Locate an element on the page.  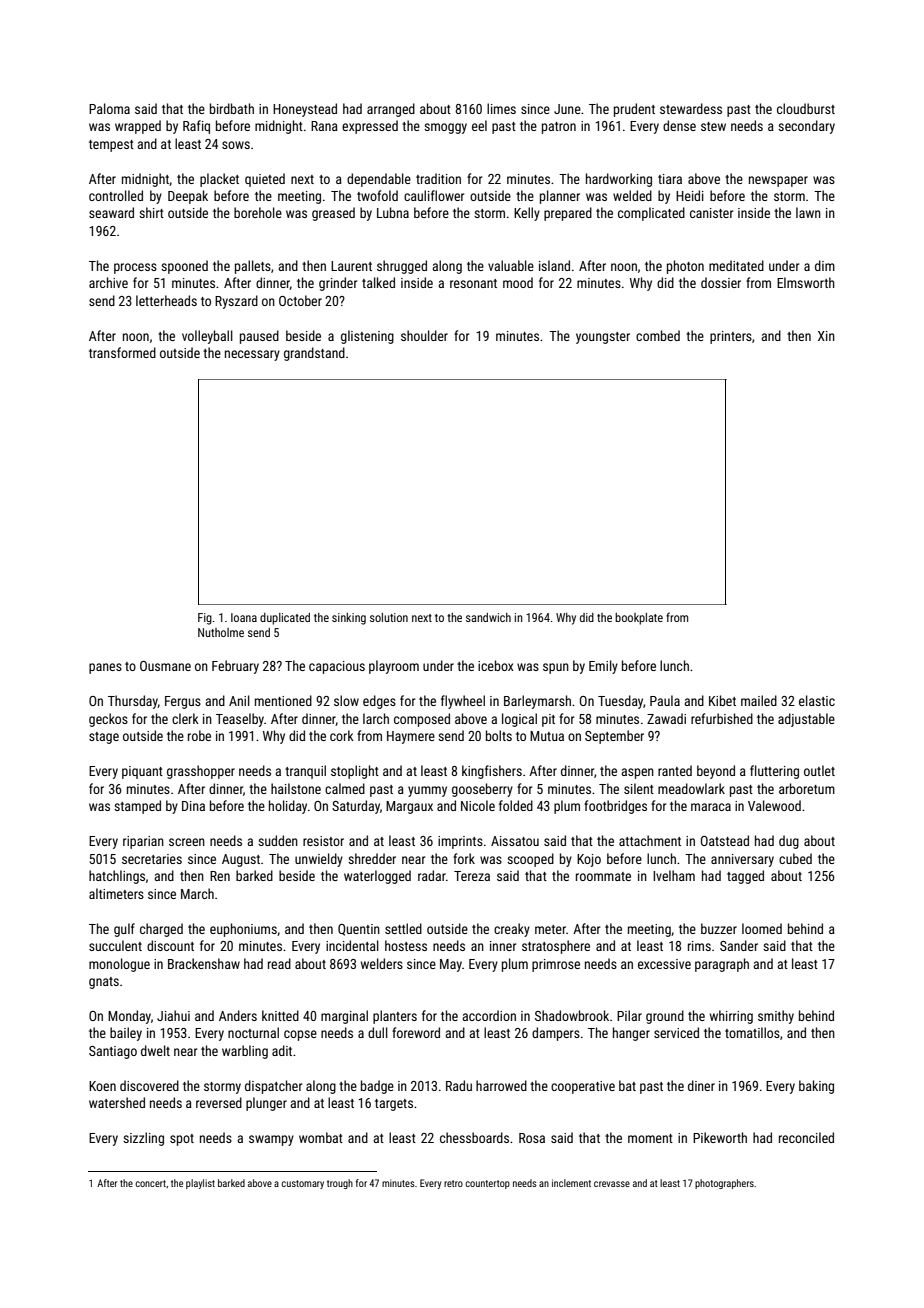
chessboards is located at coordinates (474, 1137).
